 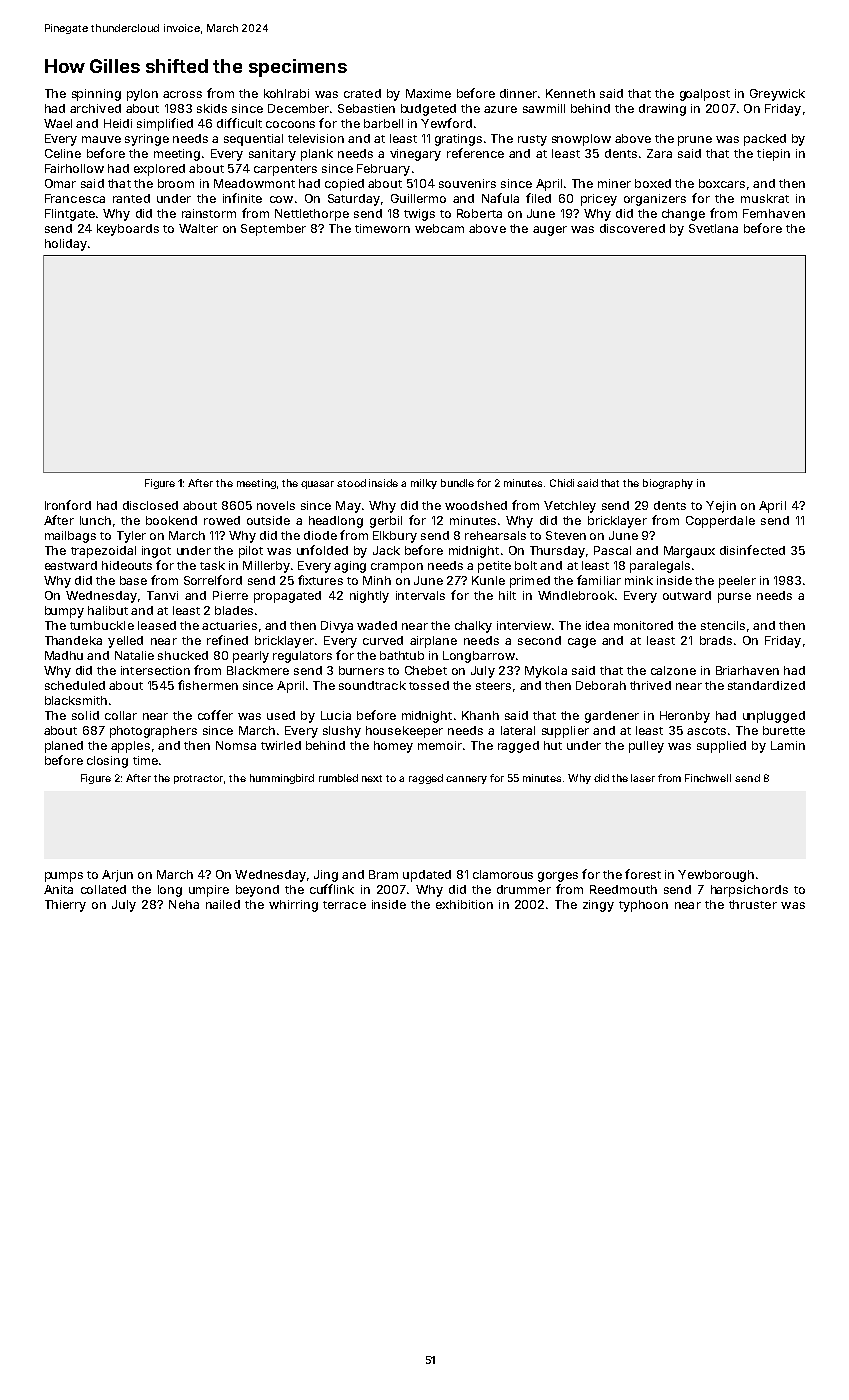 What do you see at coordinates (518, 93) in the image?
I see `dinner` at bounding box center [518, 93].
